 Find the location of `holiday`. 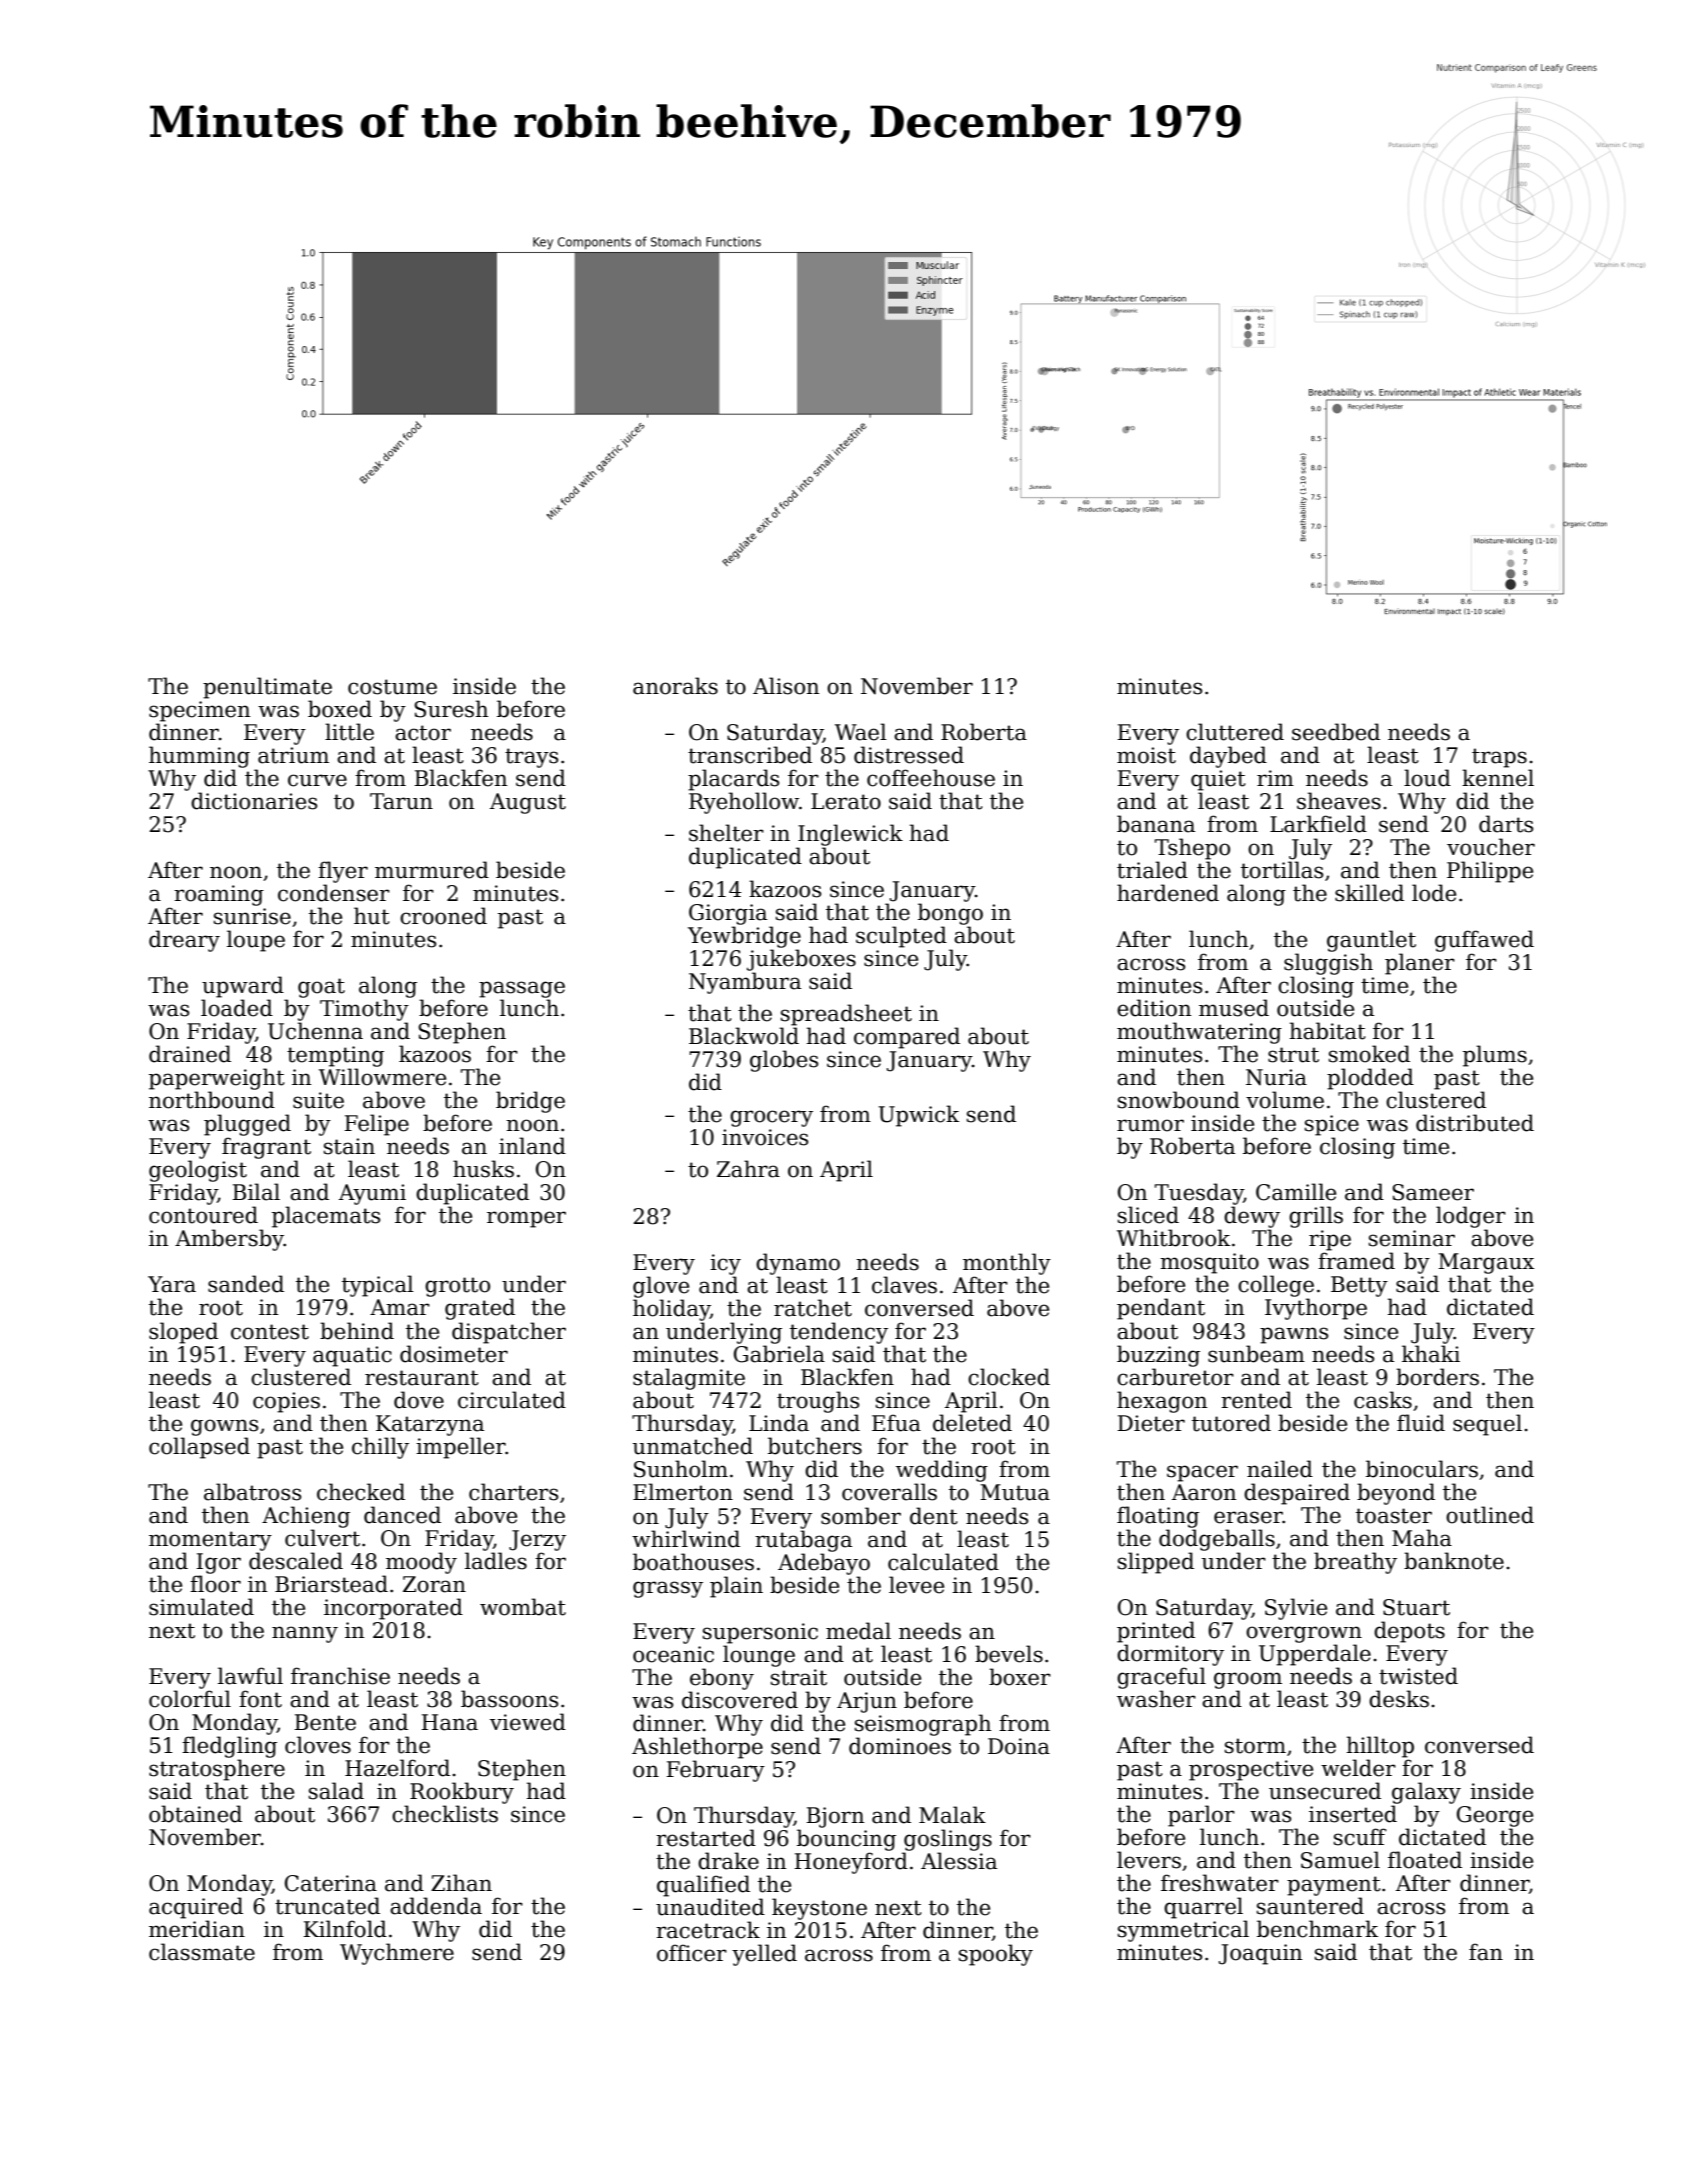

holiday is located at coordinates (671, 1310).
